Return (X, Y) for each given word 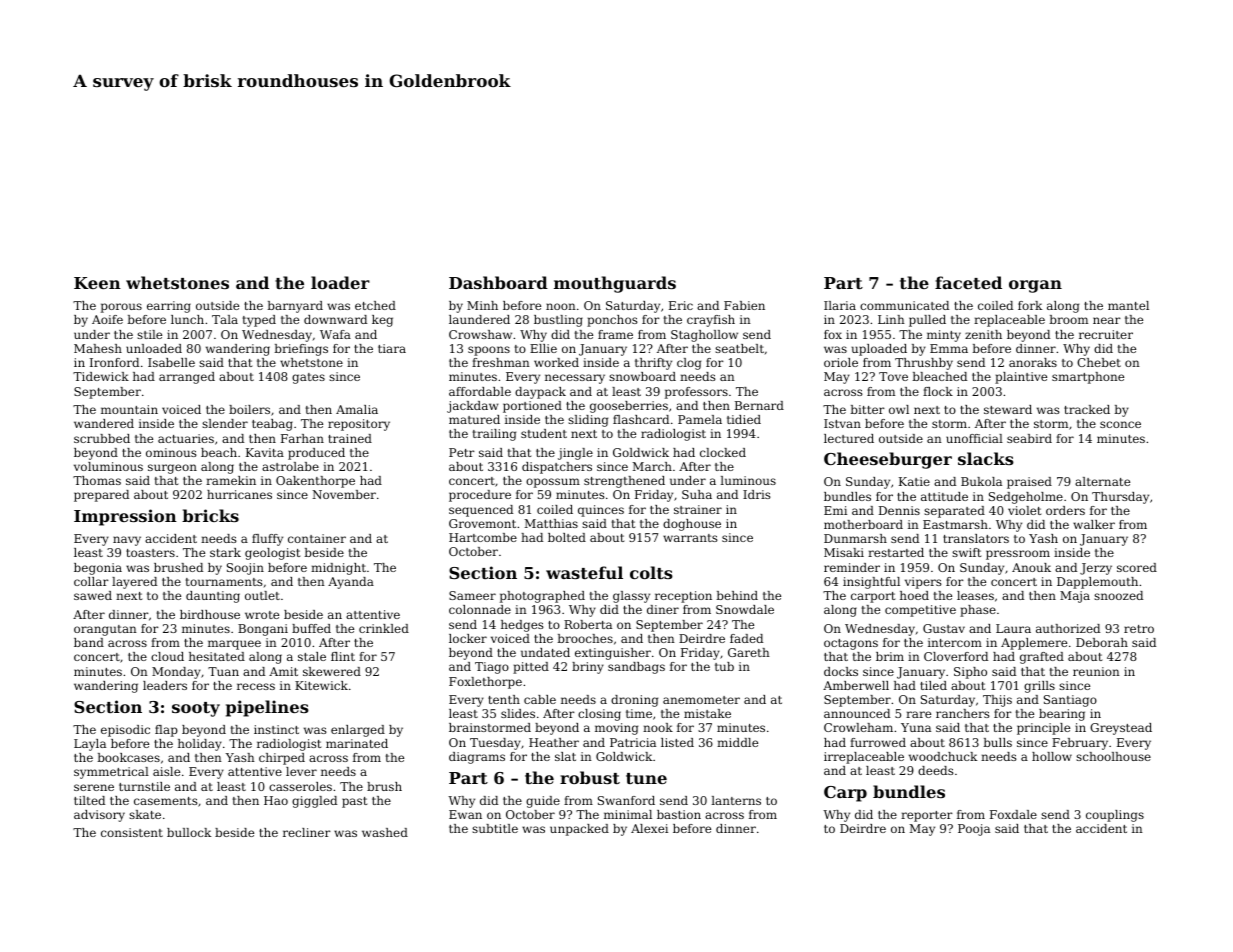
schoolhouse (1113, 756)
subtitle (495, 828)
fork (1030, 305)
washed (385, 832)
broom (1068, 319)
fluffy (267, 540)
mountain (129, 409)
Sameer (472, 595)
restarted (896, 552)
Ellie (543, 348)
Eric (681, 305)
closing (599, 715)
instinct (276, 729)
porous (121, 308)
